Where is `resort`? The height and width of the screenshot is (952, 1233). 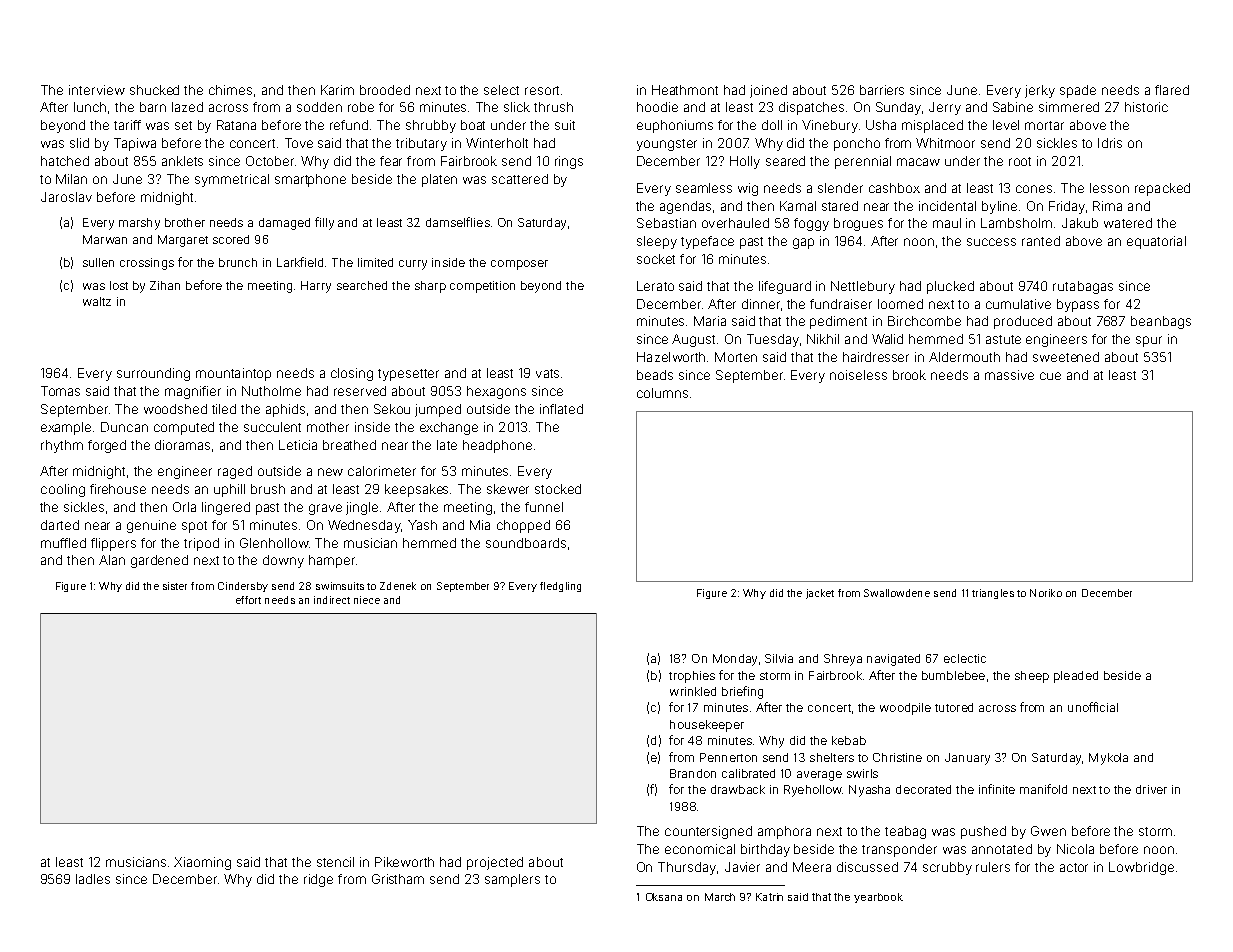 resort is located at coordinates (542, 90).
